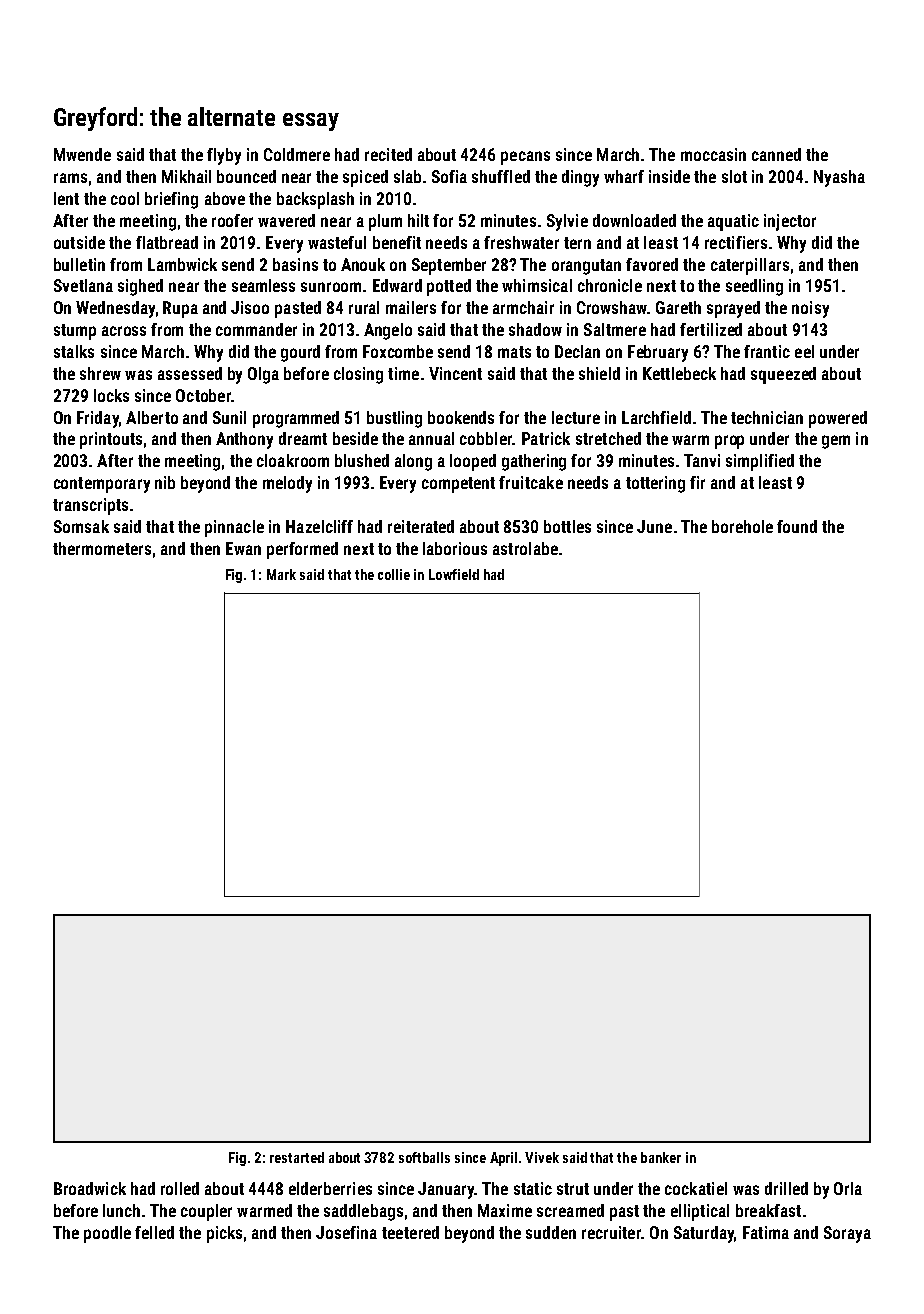 The image size is (924, 1314). Describe the element at coordinates (542, 1157) in the screenshot. I see `Vivek` at that location.
